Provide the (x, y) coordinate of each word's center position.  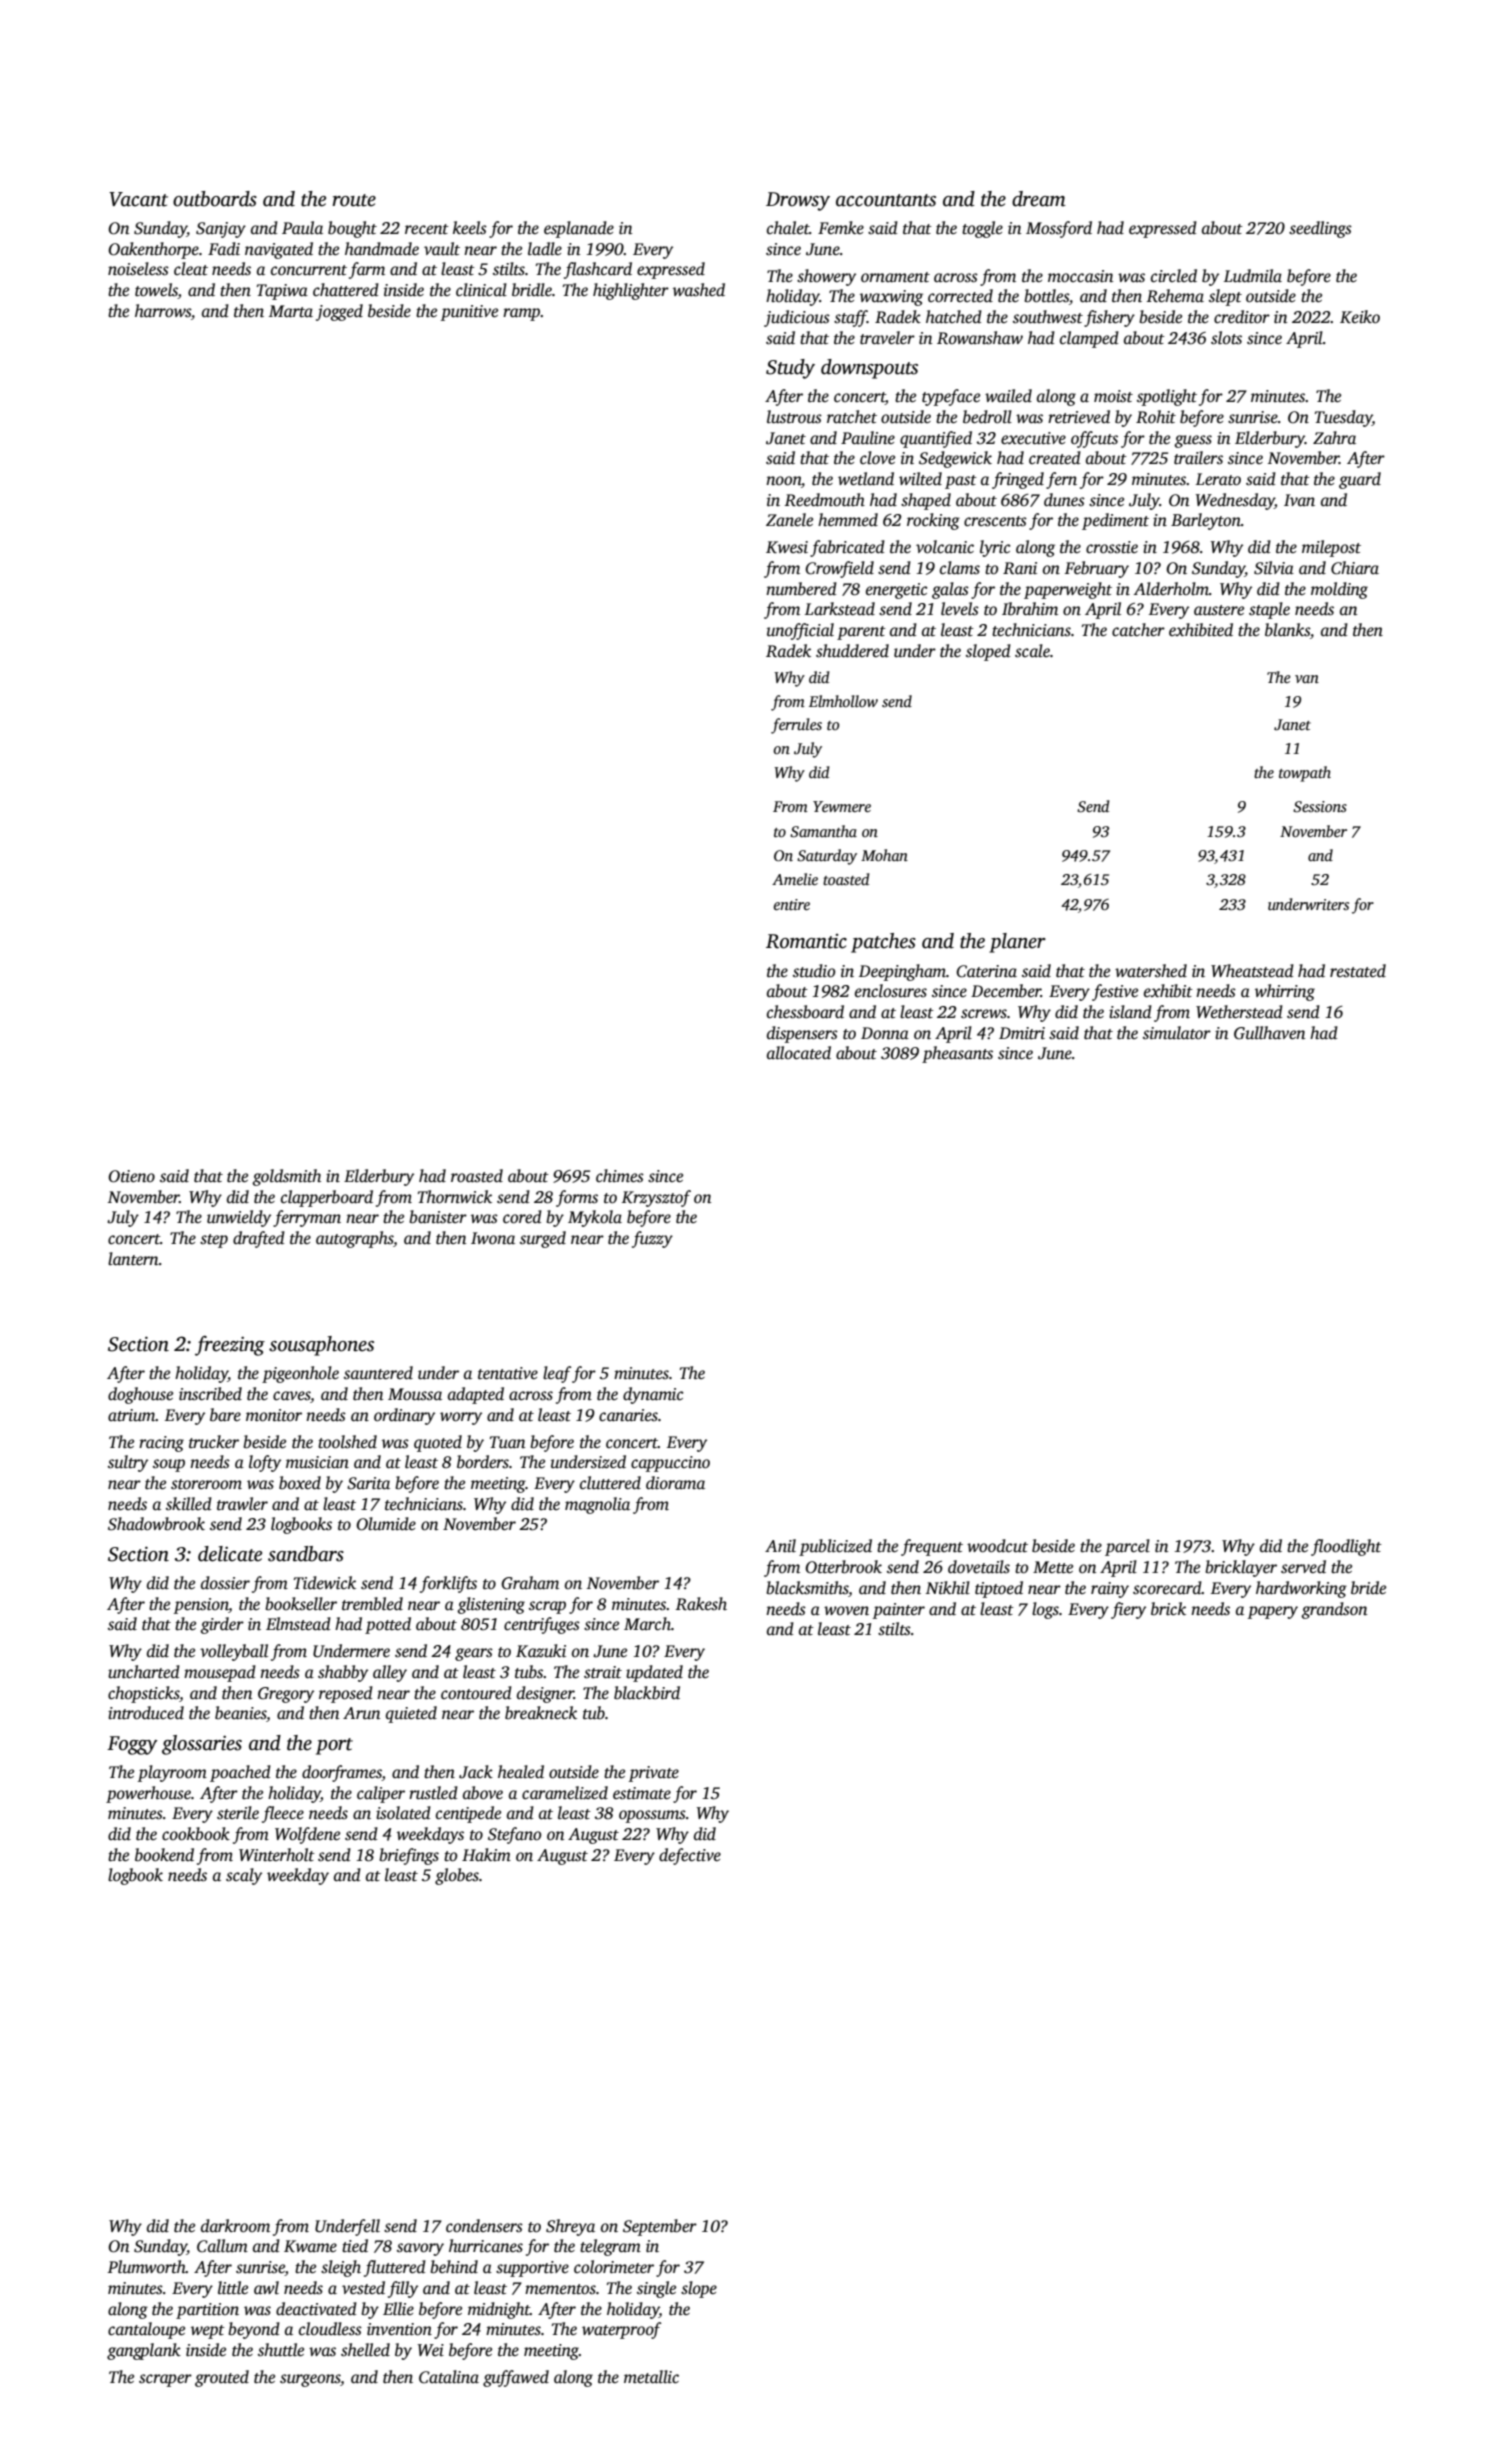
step (214, 1241)
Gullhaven (1270, 1033)
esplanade (579, 229)
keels (470, 228)
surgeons (310, 2380)
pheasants (957, 1054)
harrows (163, 311)
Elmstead (298, 1624)
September (660, 2227)
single (656, 2289)
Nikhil (948, 1587)
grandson (1334, 1610)
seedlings (1320, 229)
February (1097, 569)
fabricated (847, 548)
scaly (244, 1876)
